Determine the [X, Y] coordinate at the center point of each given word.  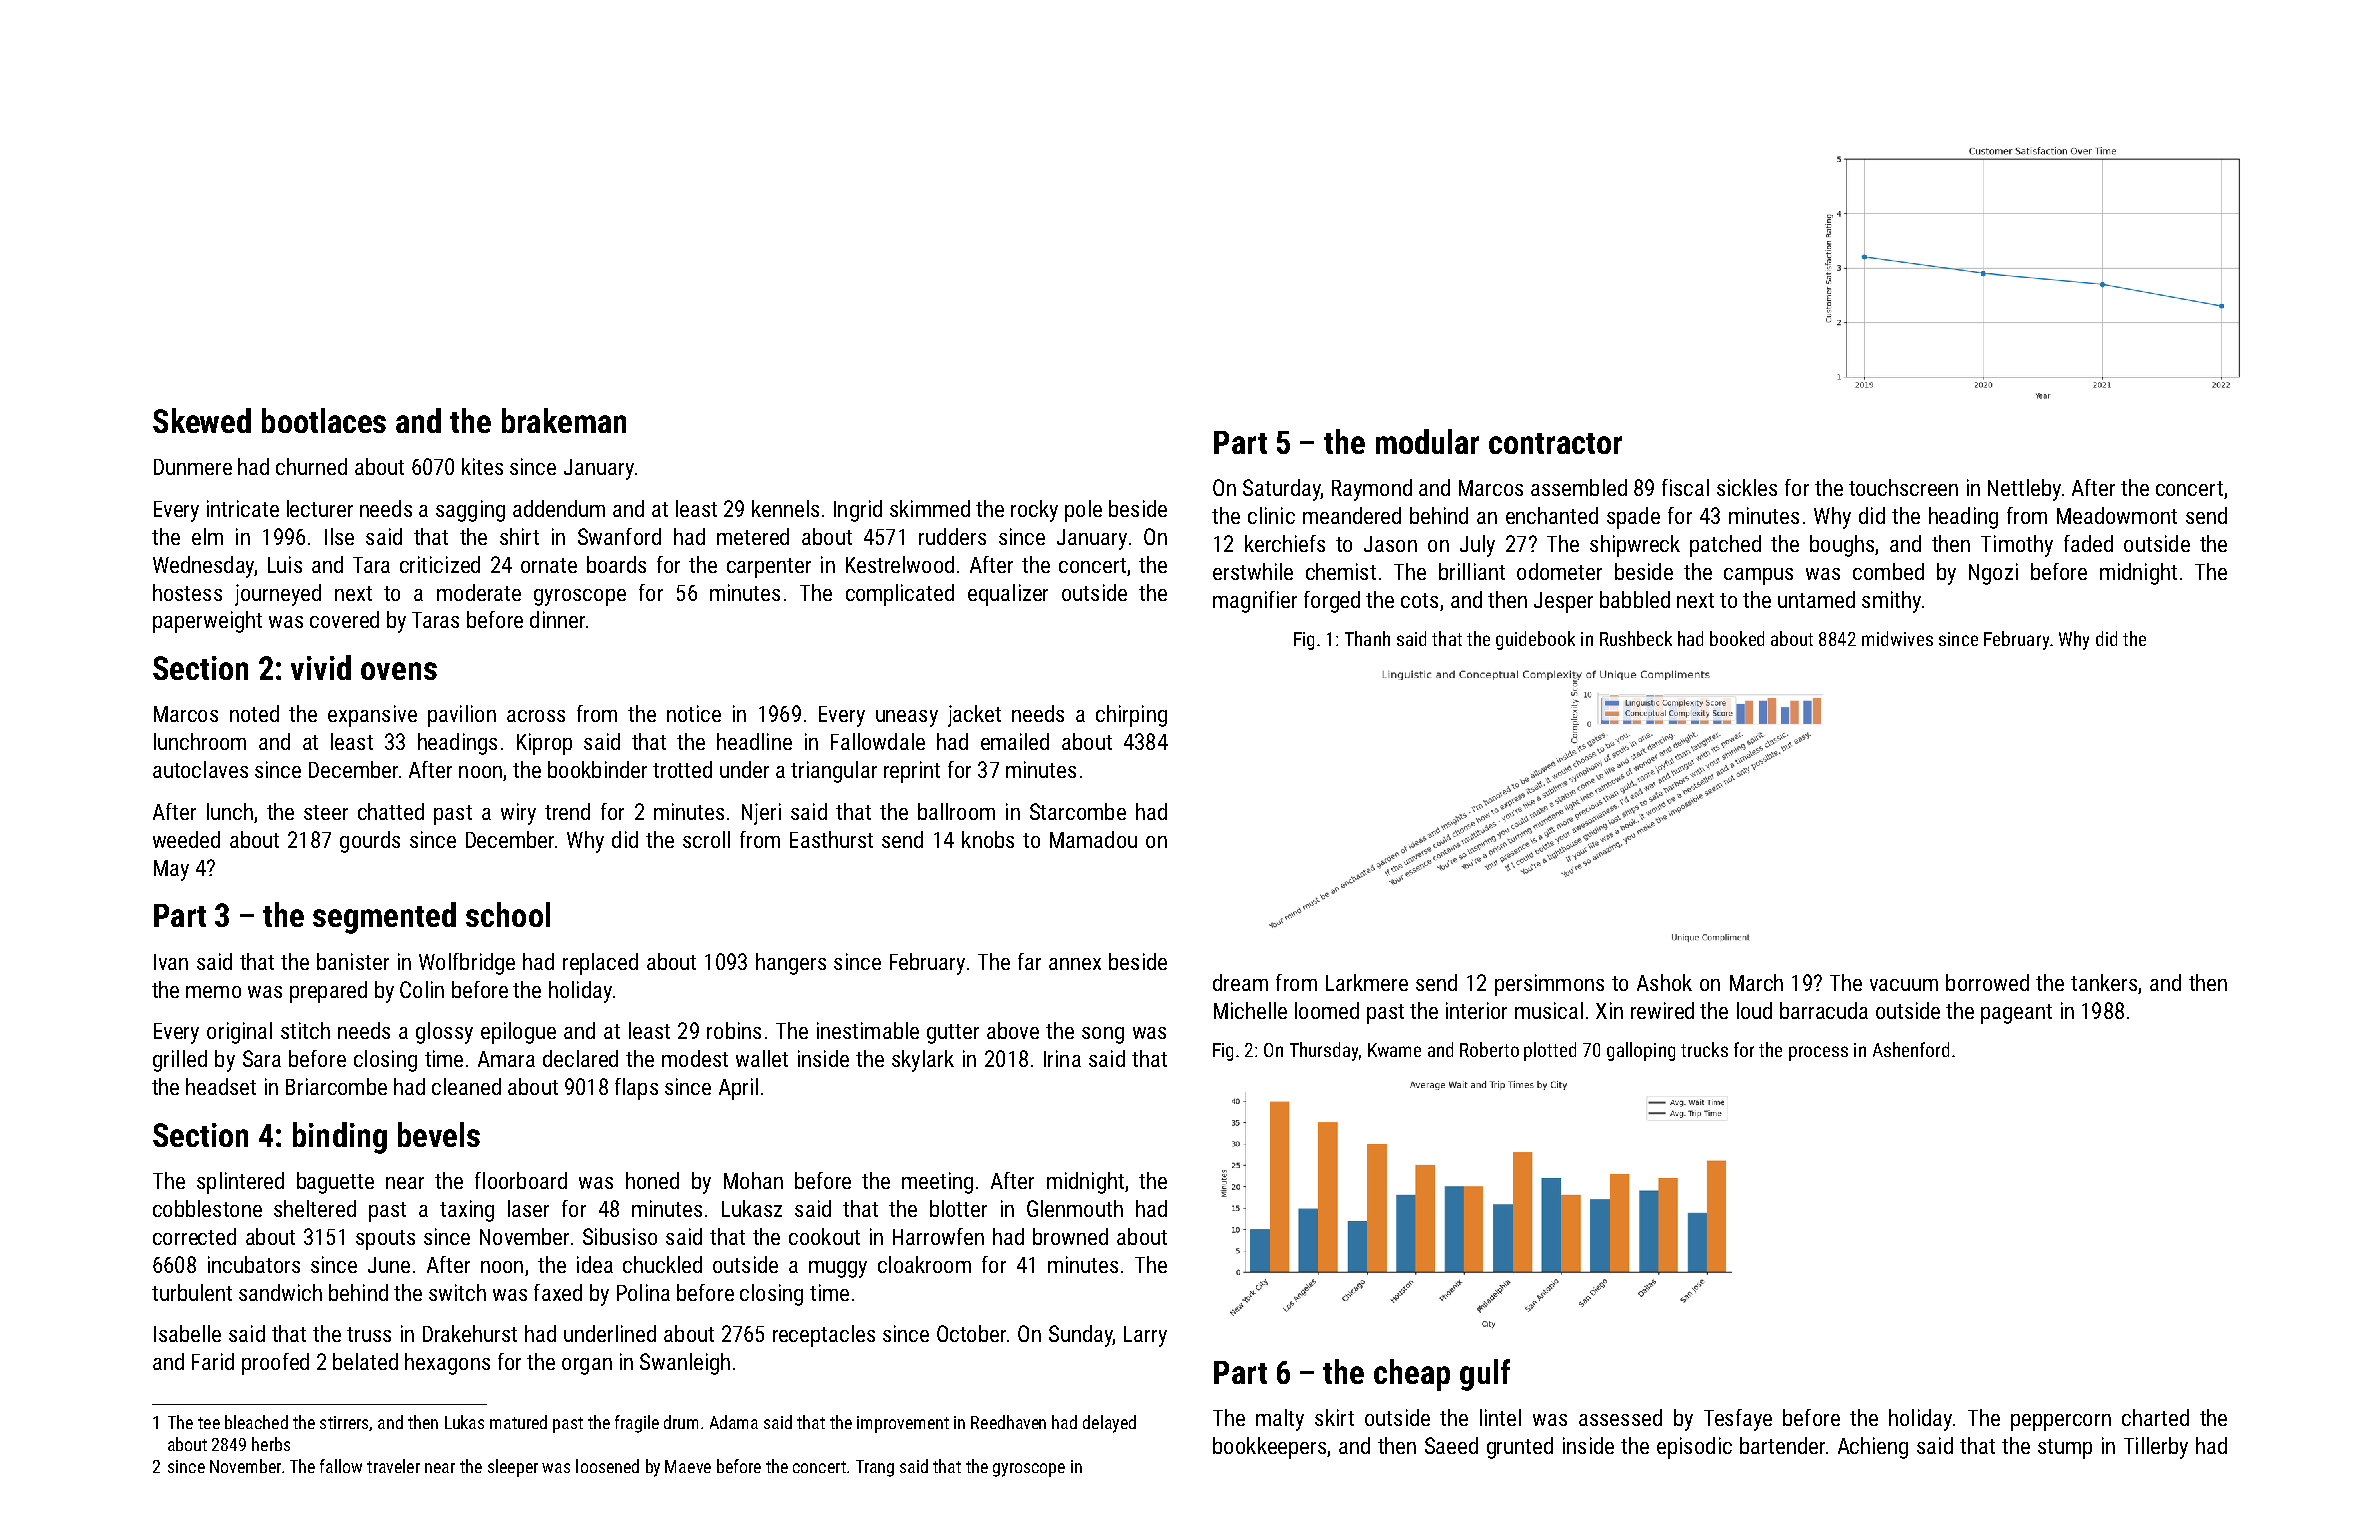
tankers [2104, 982]
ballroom [956, 811]
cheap [1412, 1375]
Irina [1062, 1058]
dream [1240, 982]
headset [221, 1086]
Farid [213, 1361]
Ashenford [1911, 1049]
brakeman [564, 420]
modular [1427, 441]
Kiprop [544, 744]
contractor [1555, 443]
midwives [1897, 638]
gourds [370, 842]
